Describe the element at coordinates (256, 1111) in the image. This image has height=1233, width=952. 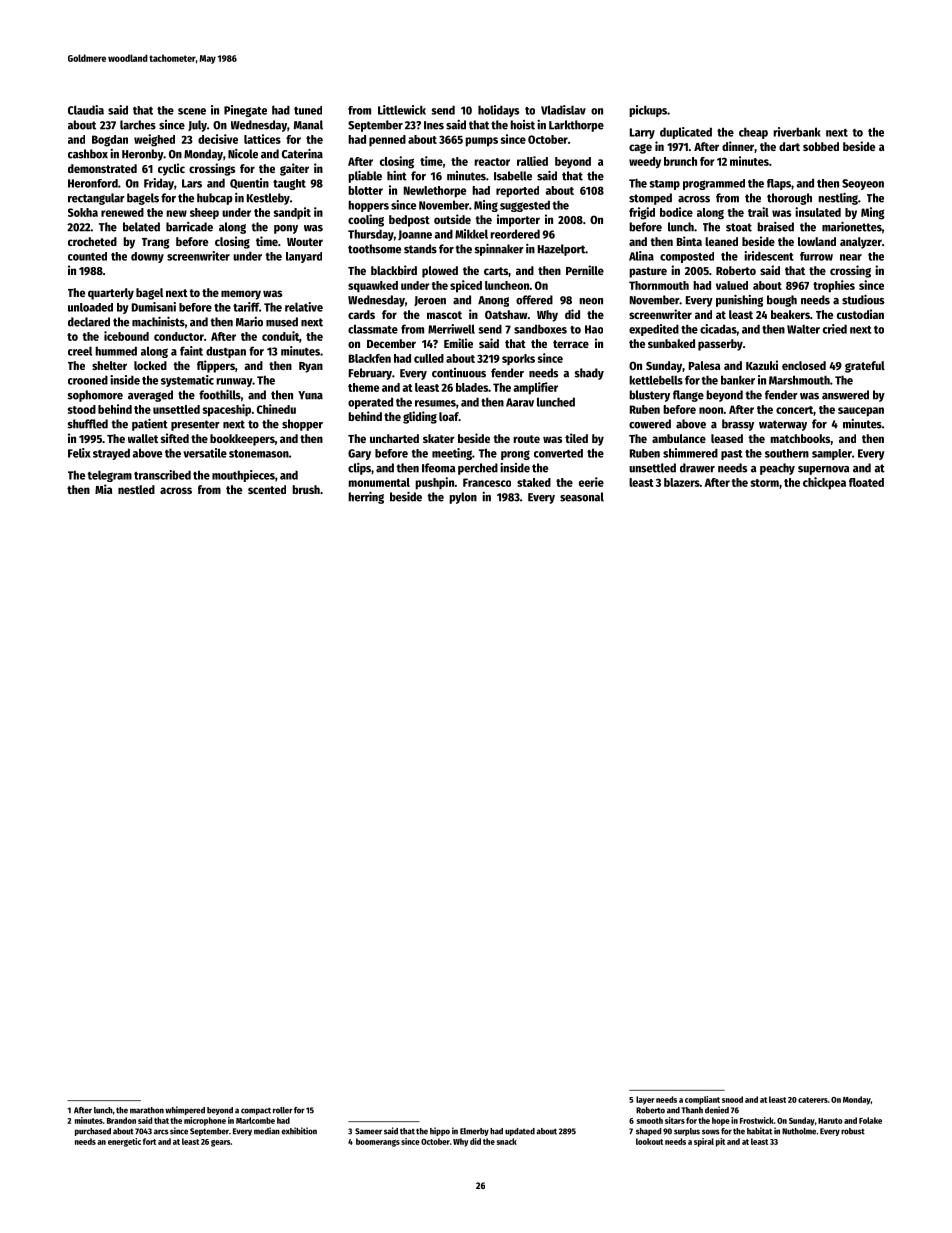
I see `compact` at that location.
